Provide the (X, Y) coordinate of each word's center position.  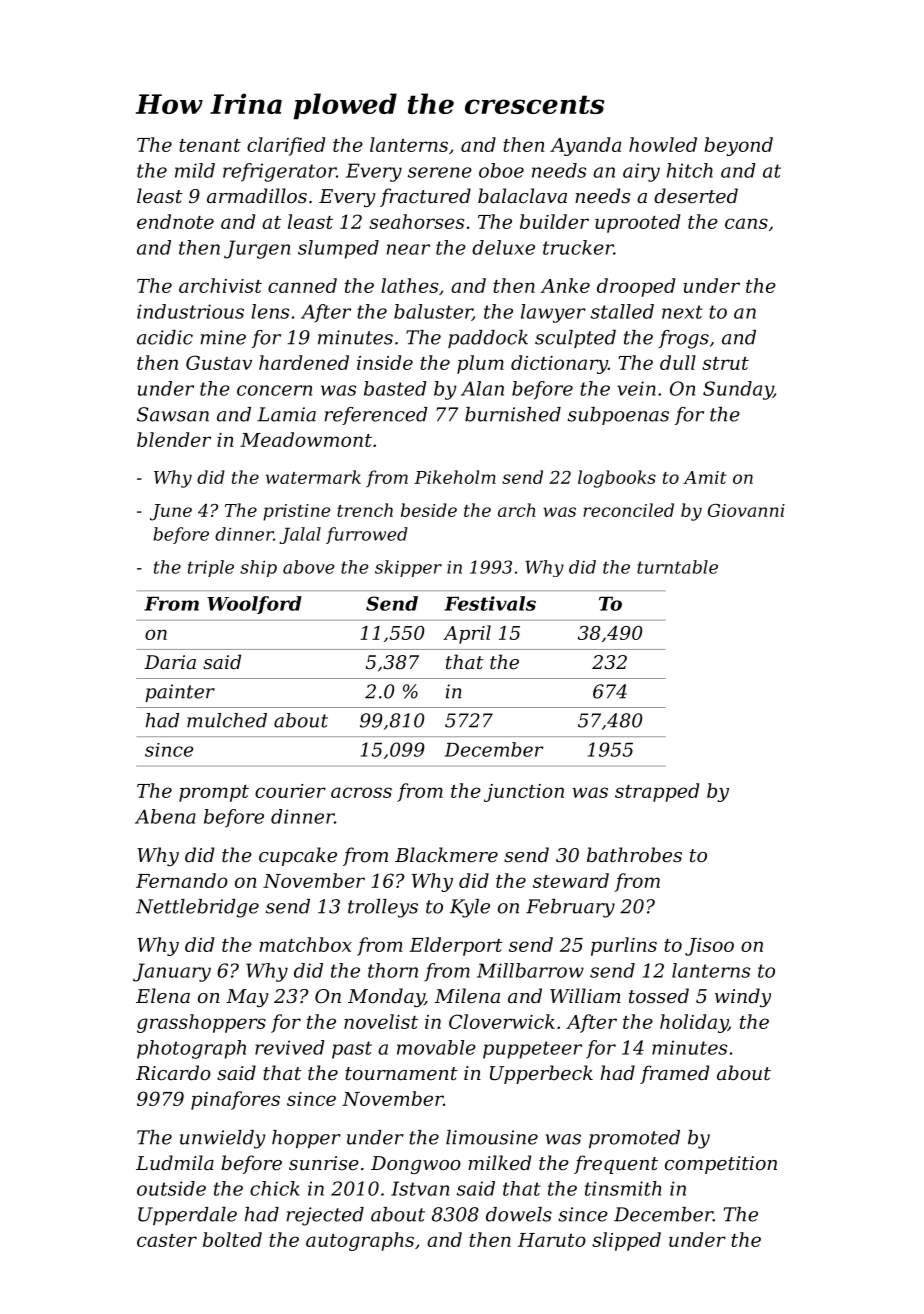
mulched (227, 720)
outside (171, 1188)
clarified (286, 146)
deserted (696, 195)
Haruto (552, 1240)
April (467, 634)
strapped (657, 792)
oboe (501, 170)
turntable (677, 567)
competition (721, 1165)
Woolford (254, 605)
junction (524, 793)
